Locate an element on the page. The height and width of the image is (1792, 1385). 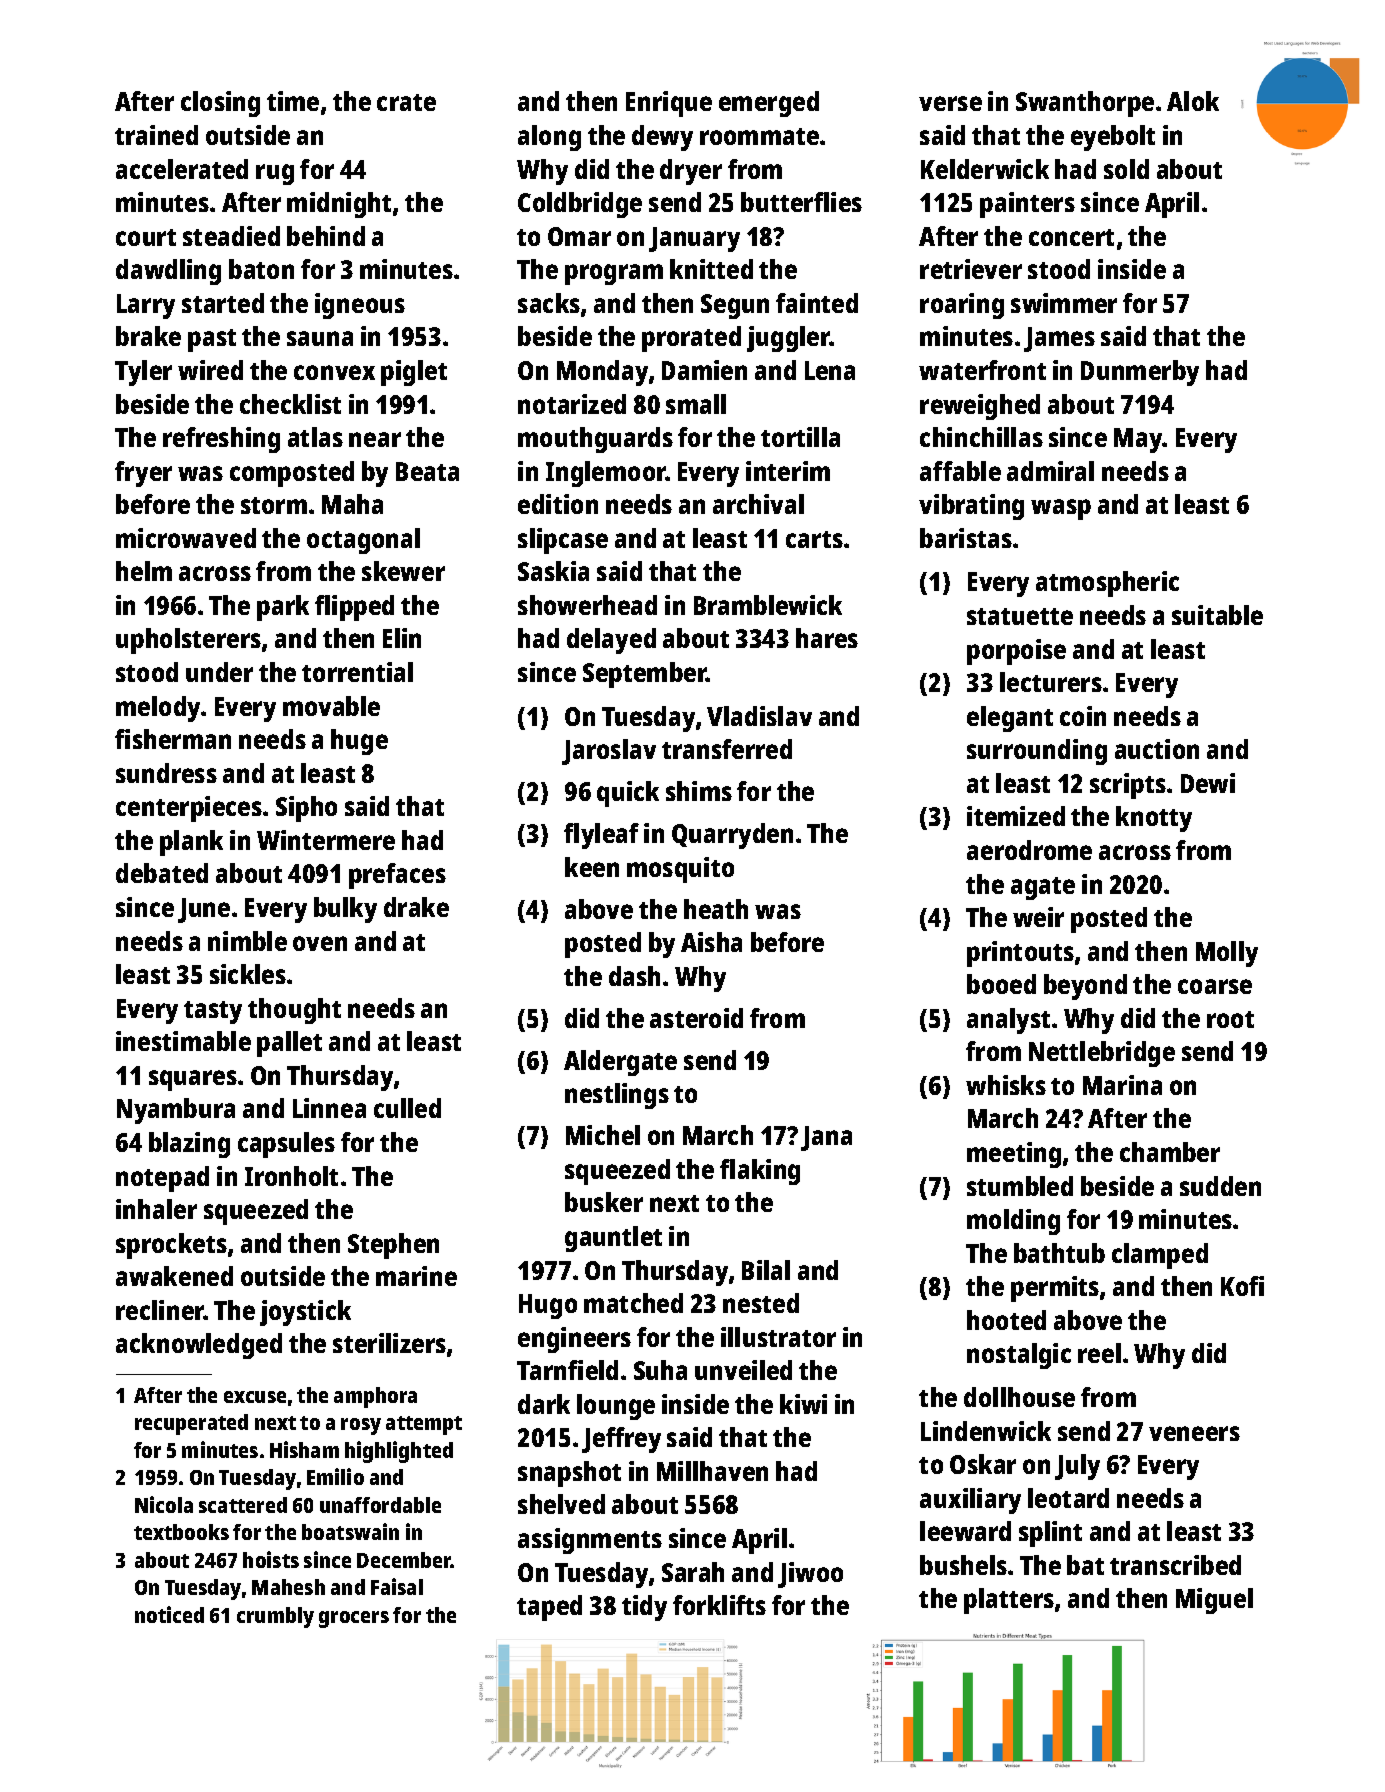
reweighed is located at coordinates (980, 407).
